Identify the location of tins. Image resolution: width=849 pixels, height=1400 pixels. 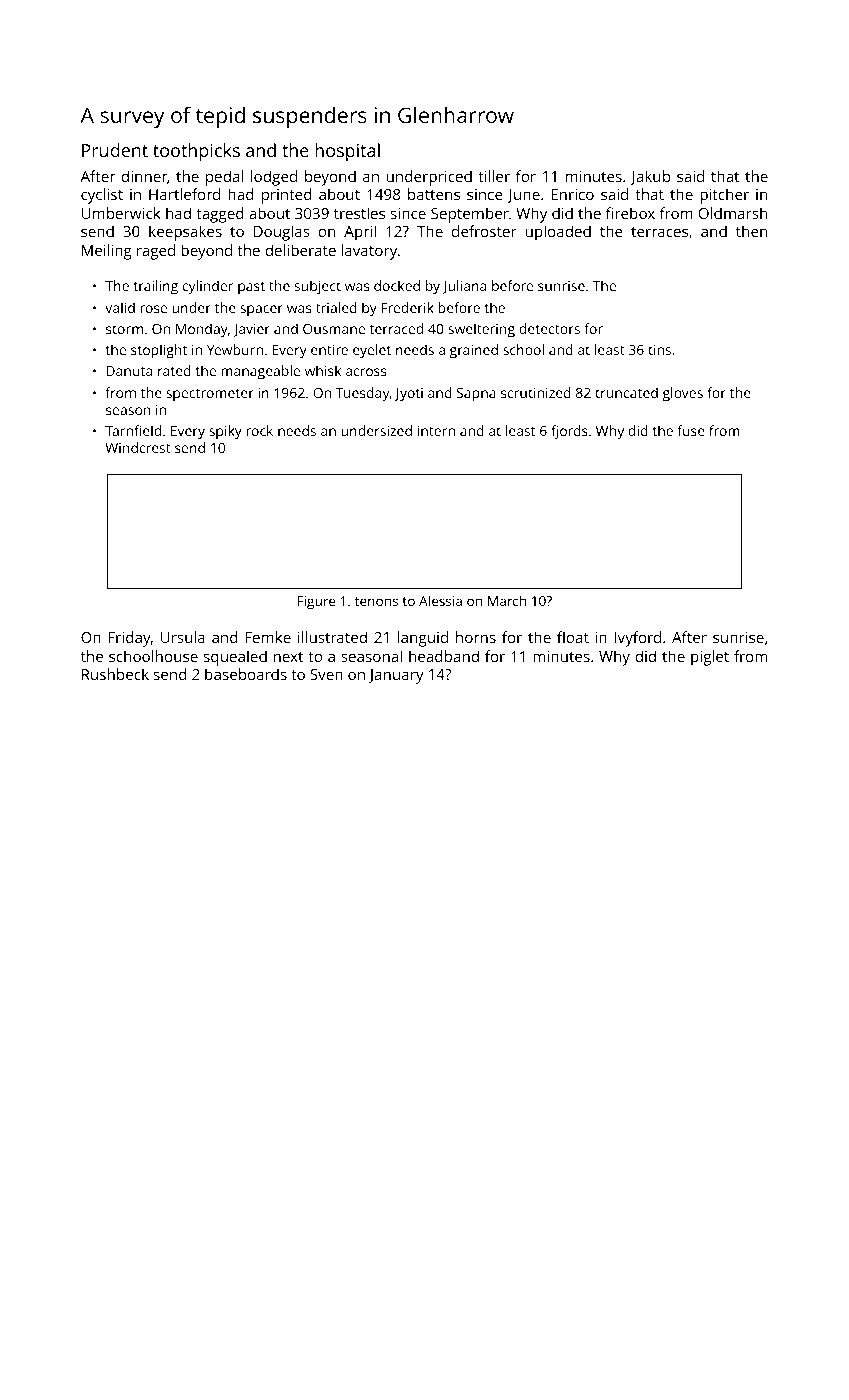
(659, 350).
